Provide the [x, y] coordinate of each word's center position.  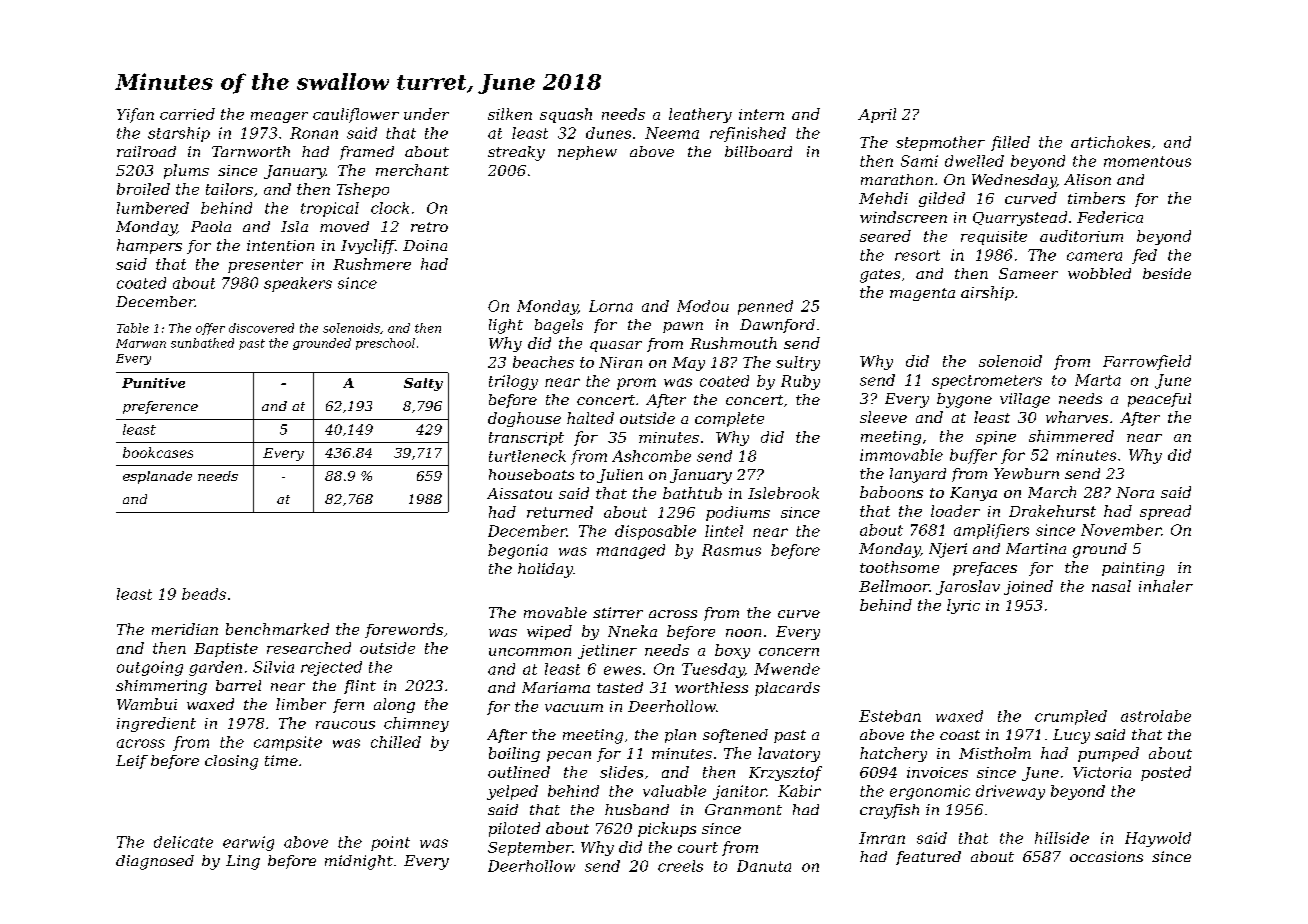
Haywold [1158, 839]
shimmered [1071, 436]
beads [204, 594]
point [390, 843]
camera [1094, 256]
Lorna [611, 306]
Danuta [764, 866]
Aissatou [519, 493]
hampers [149, 246]
